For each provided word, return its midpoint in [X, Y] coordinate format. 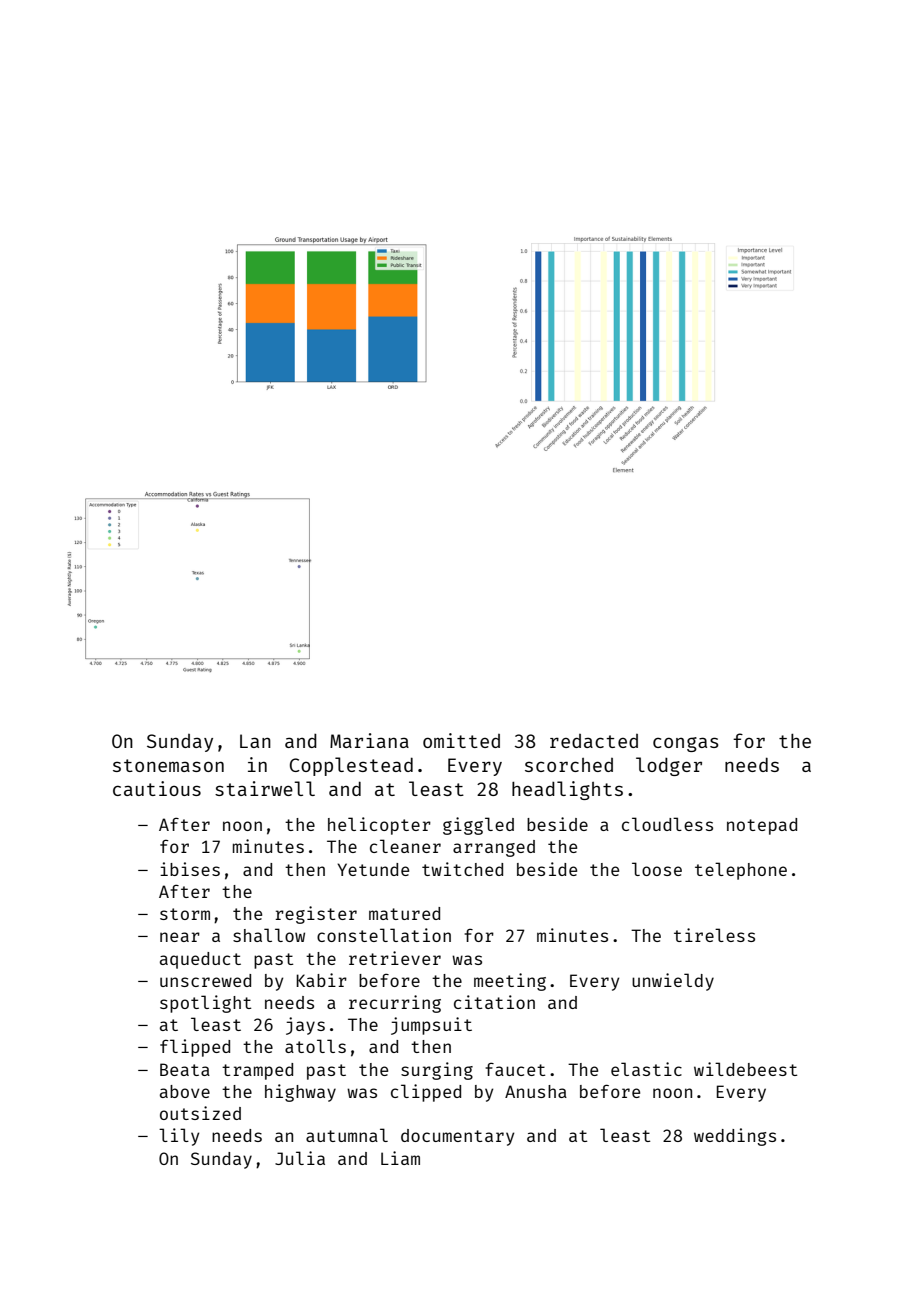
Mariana [369, 740]
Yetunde [373, 869]
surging [437, 1071]
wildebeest [745, 1069]
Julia [300, 1158]
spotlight [205, 1004]
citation [494, 1002]
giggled [478, 826]
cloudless [667, 824]
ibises [190, 869]
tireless [714, 935]
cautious [157, 788]
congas [686, 744]
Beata [185, 1069]
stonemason [168, 765]
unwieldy [673, 982]
